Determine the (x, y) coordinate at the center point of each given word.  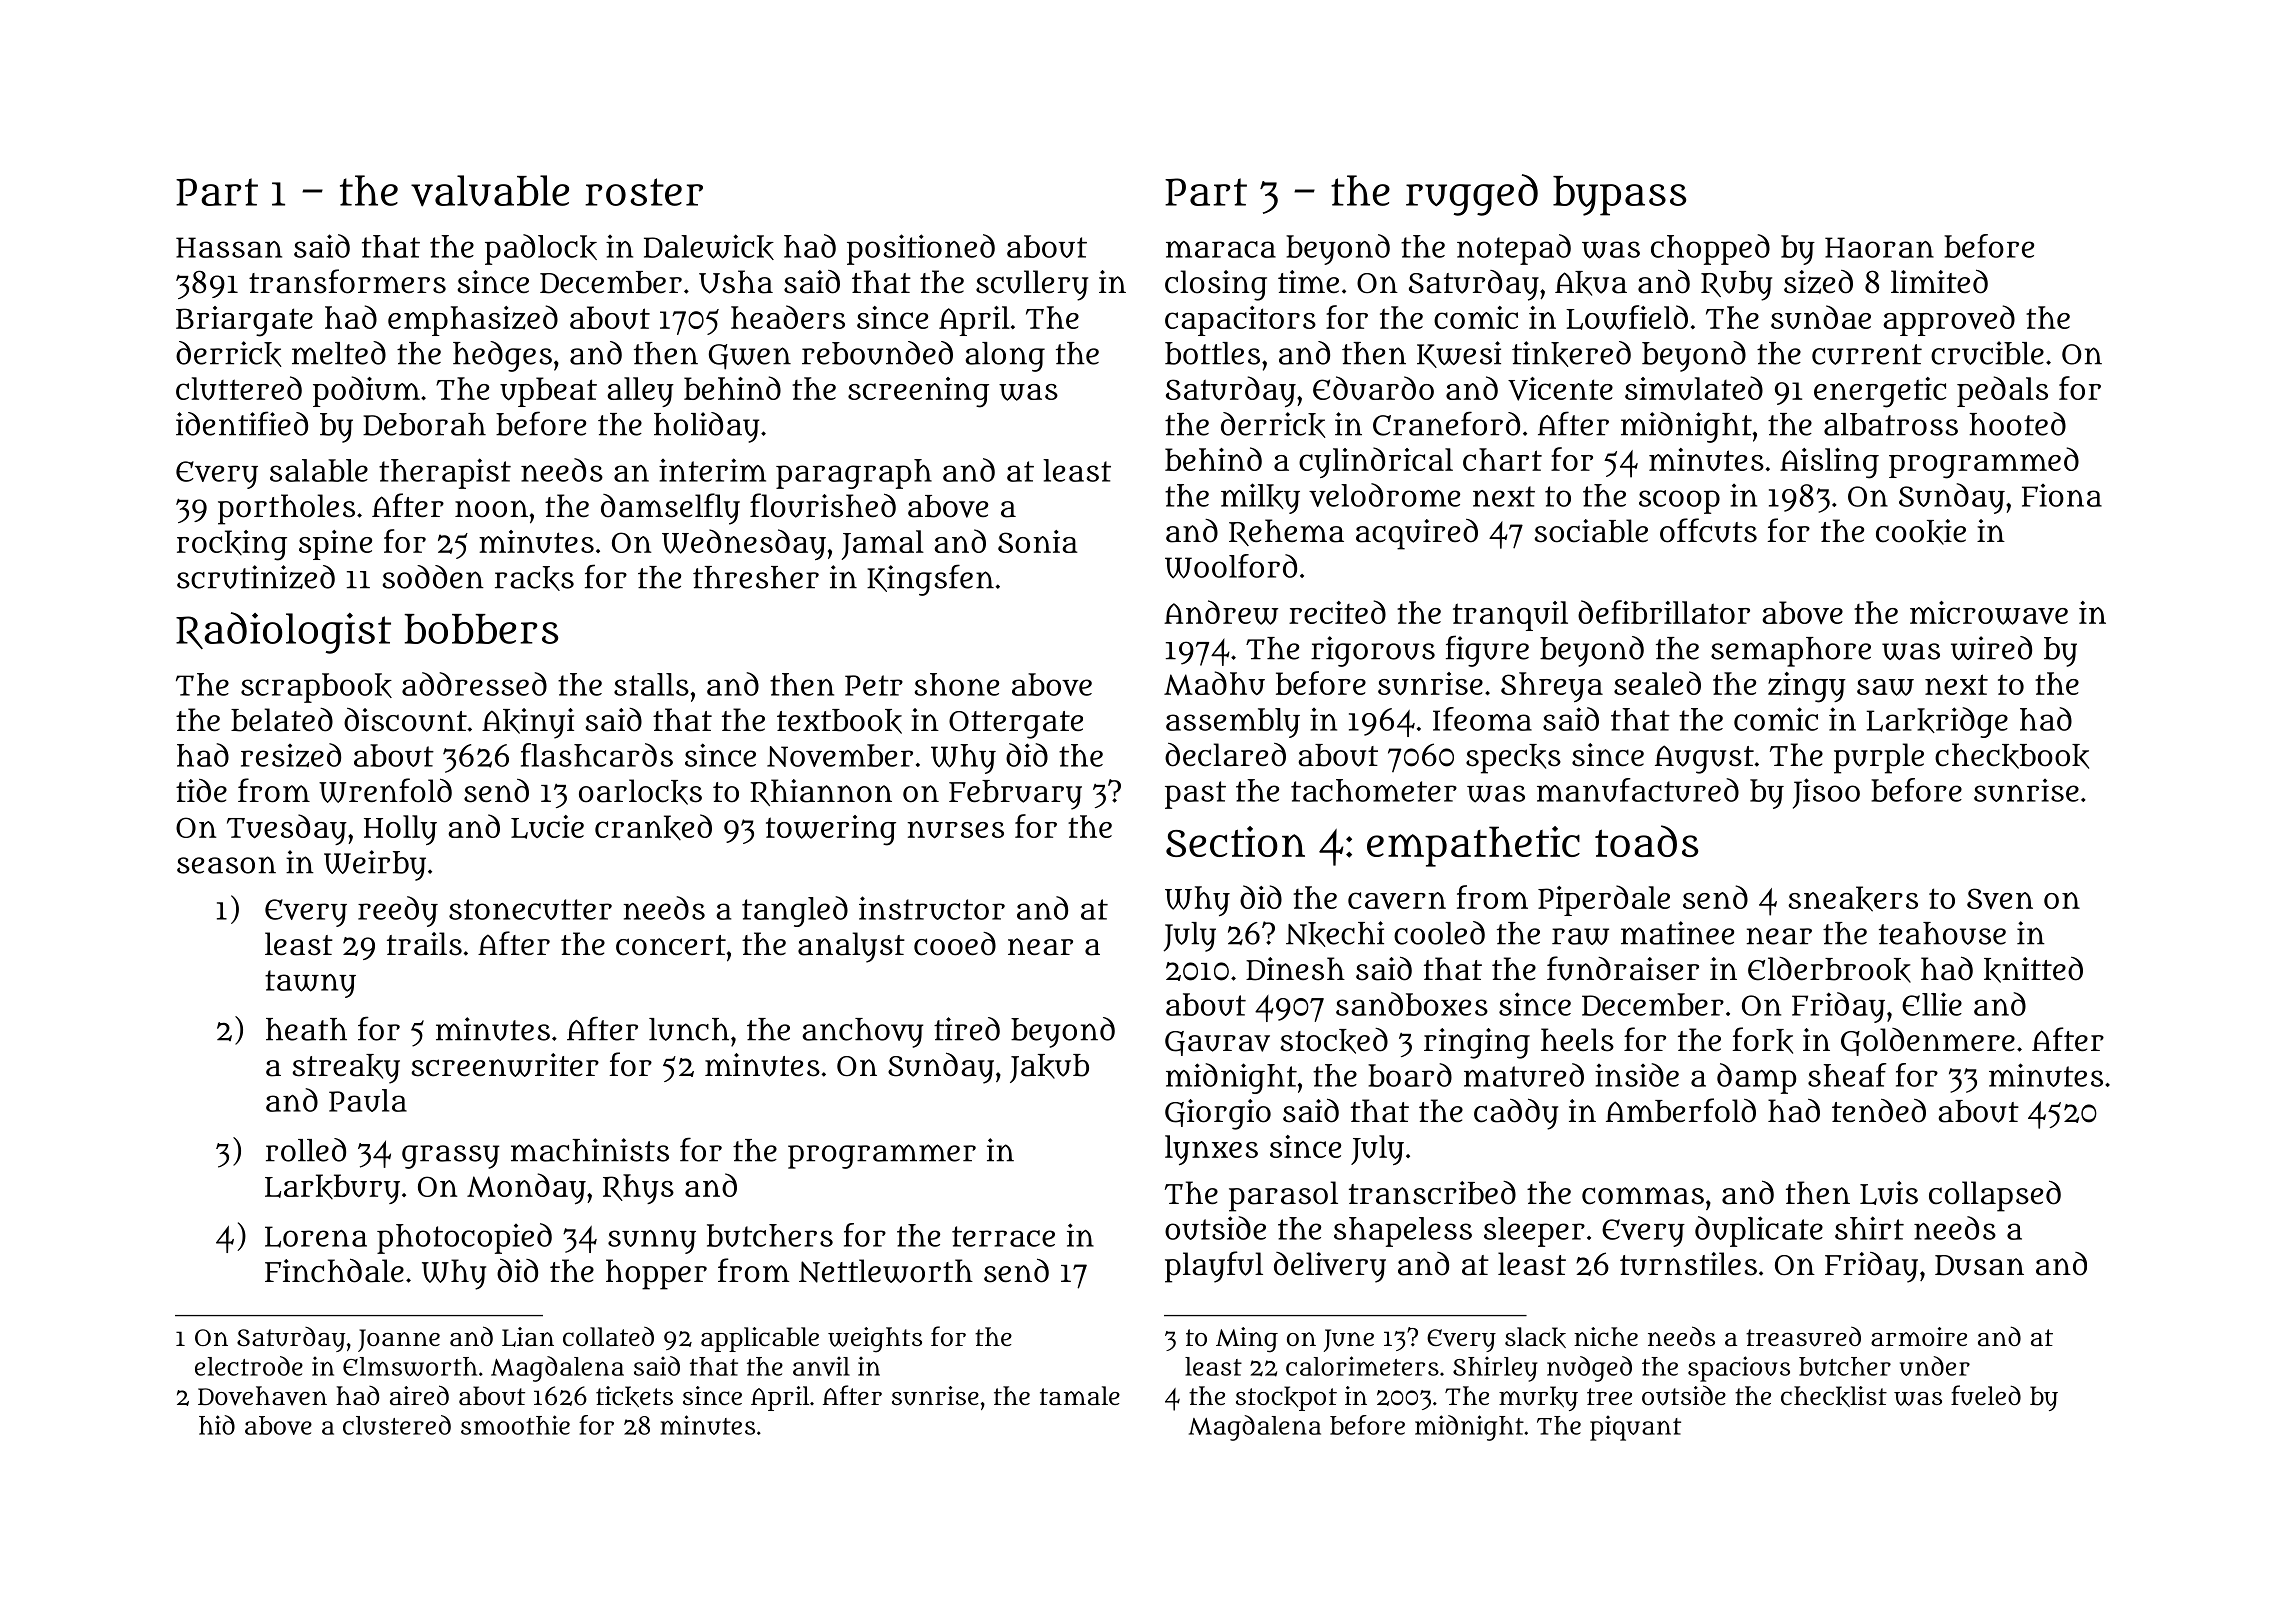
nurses (955, 830)
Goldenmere (1928, 1042)
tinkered (1571, 354)
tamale (1080, 1396)
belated (282, 720)
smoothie (515, 1425)
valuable (490, 191)
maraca (1221, 249)
